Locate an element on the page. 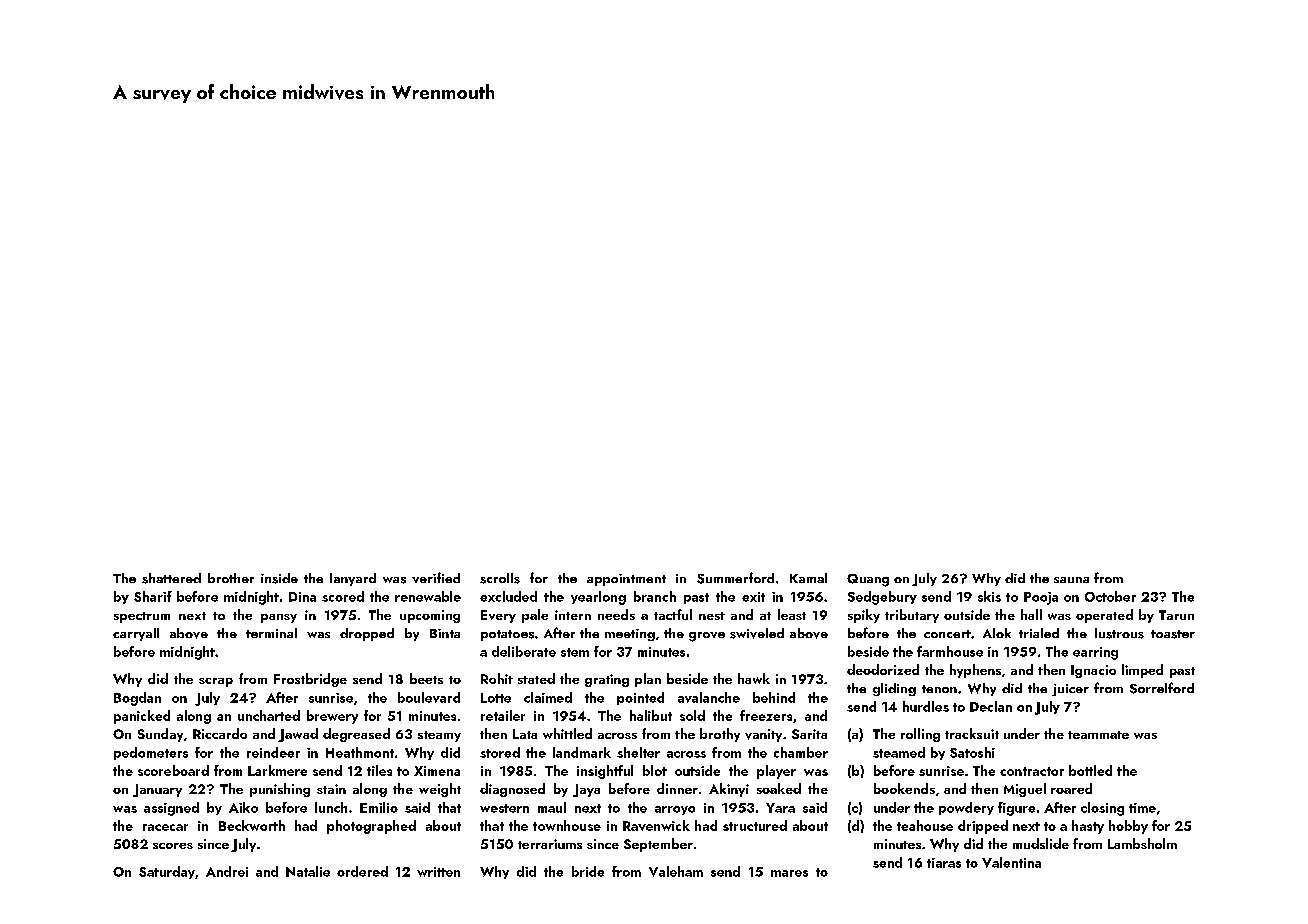 This image has height=924, width=1308. written is located at coordinates (438, 872).
